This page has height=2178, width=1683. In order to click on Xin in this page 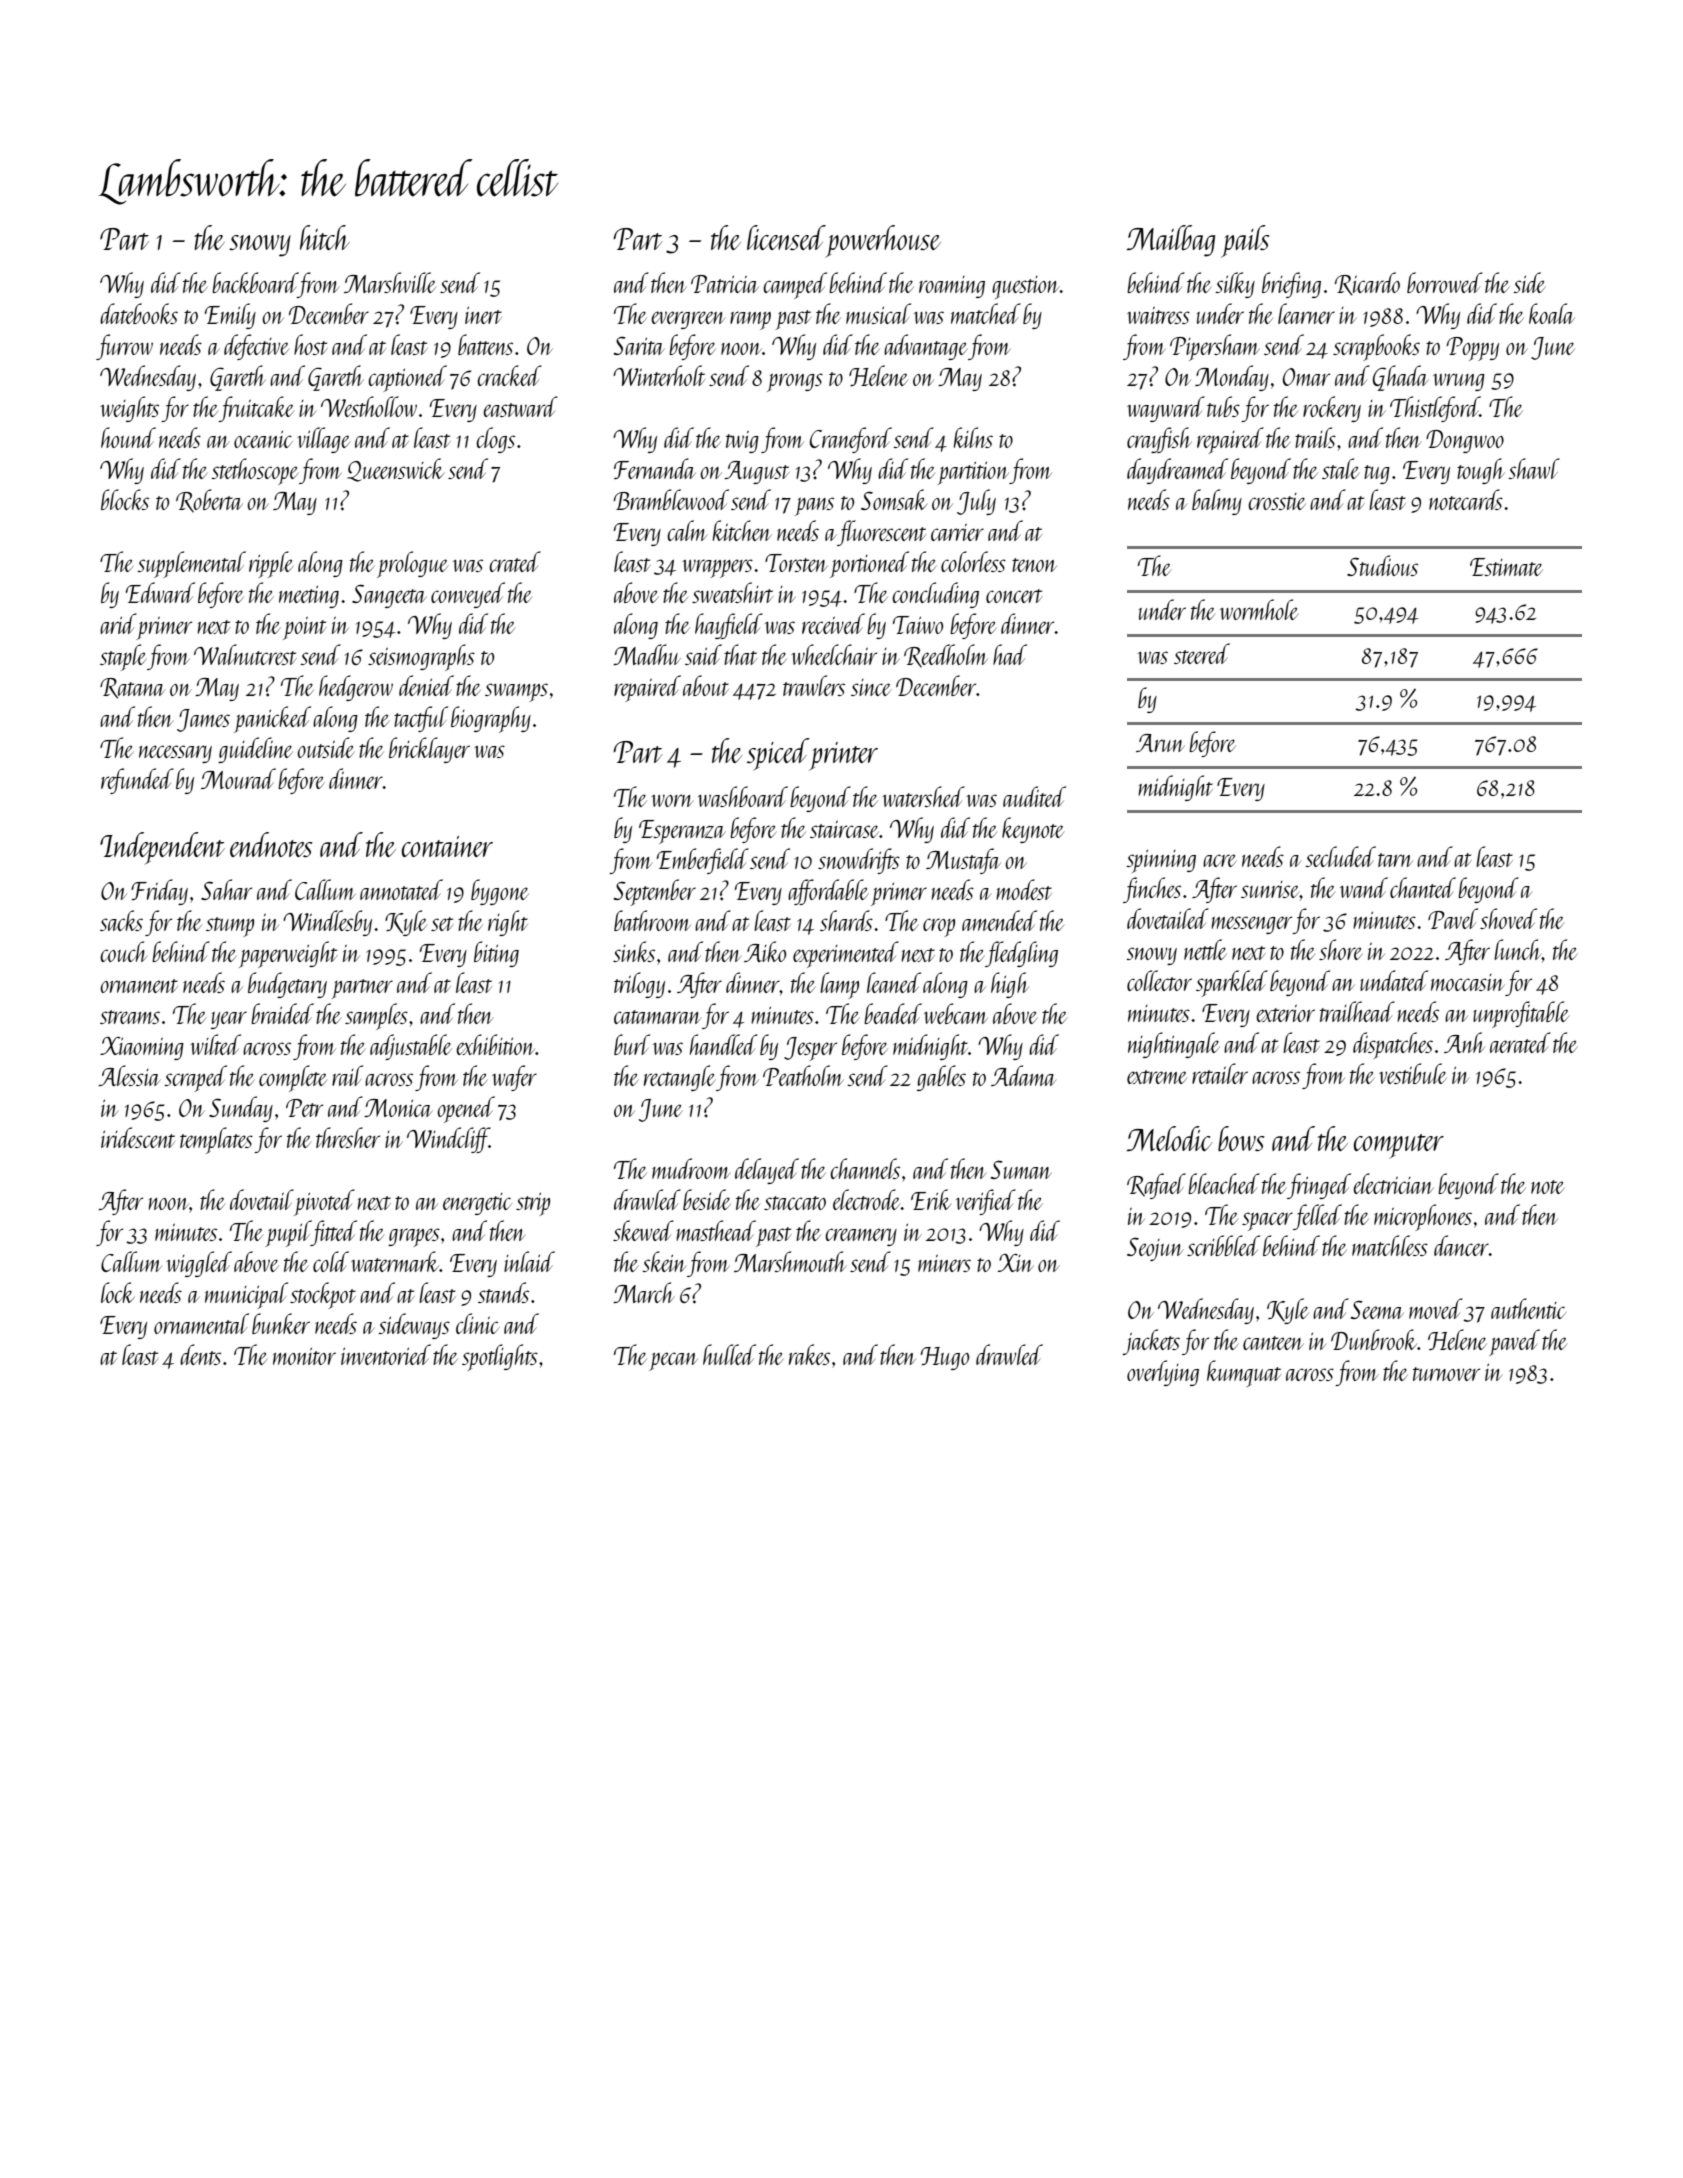, I will do `click(1016, 1263)`.
